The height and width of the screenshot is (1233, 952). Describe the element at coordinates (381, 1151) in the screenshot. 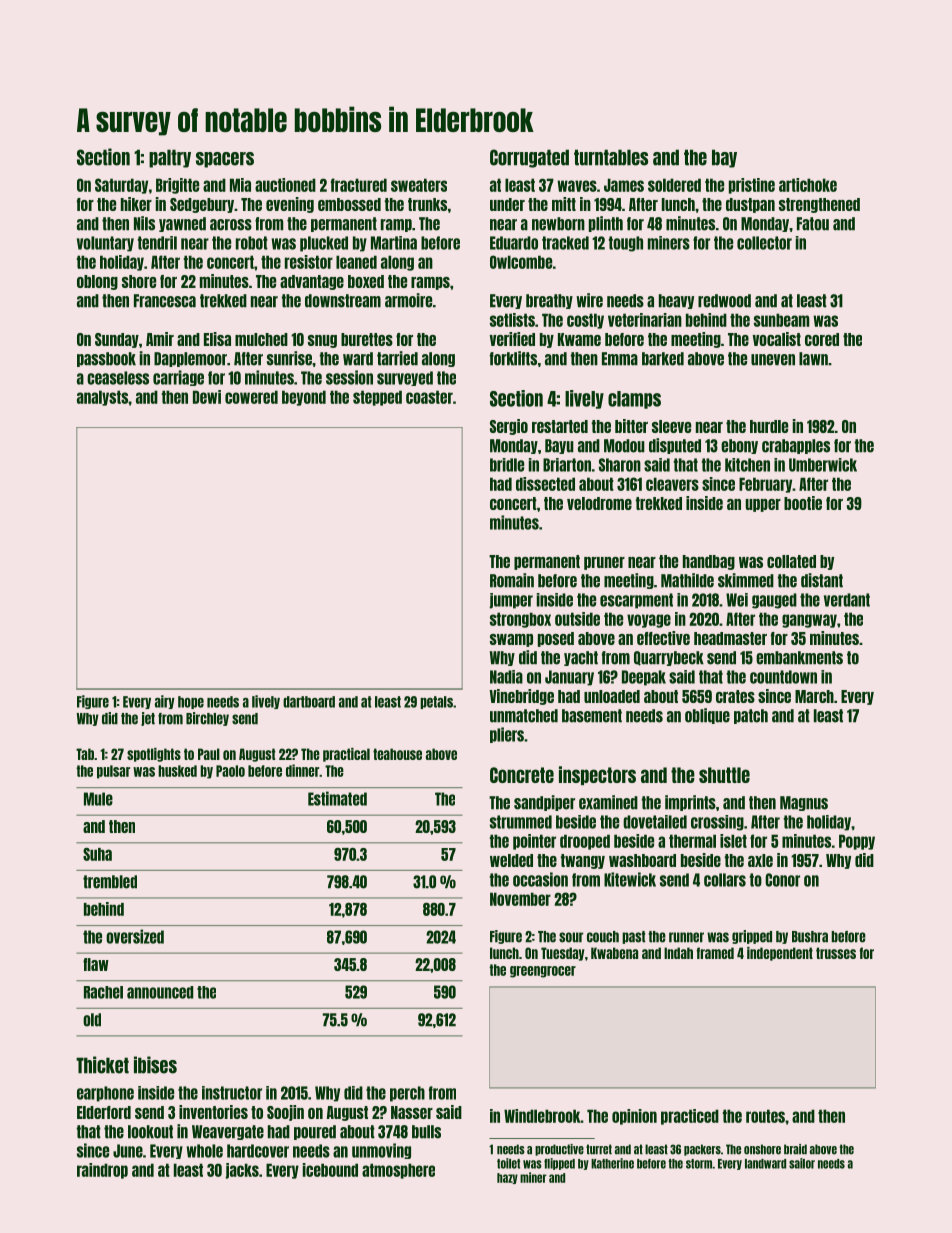

I see `unmoving` at that location.
